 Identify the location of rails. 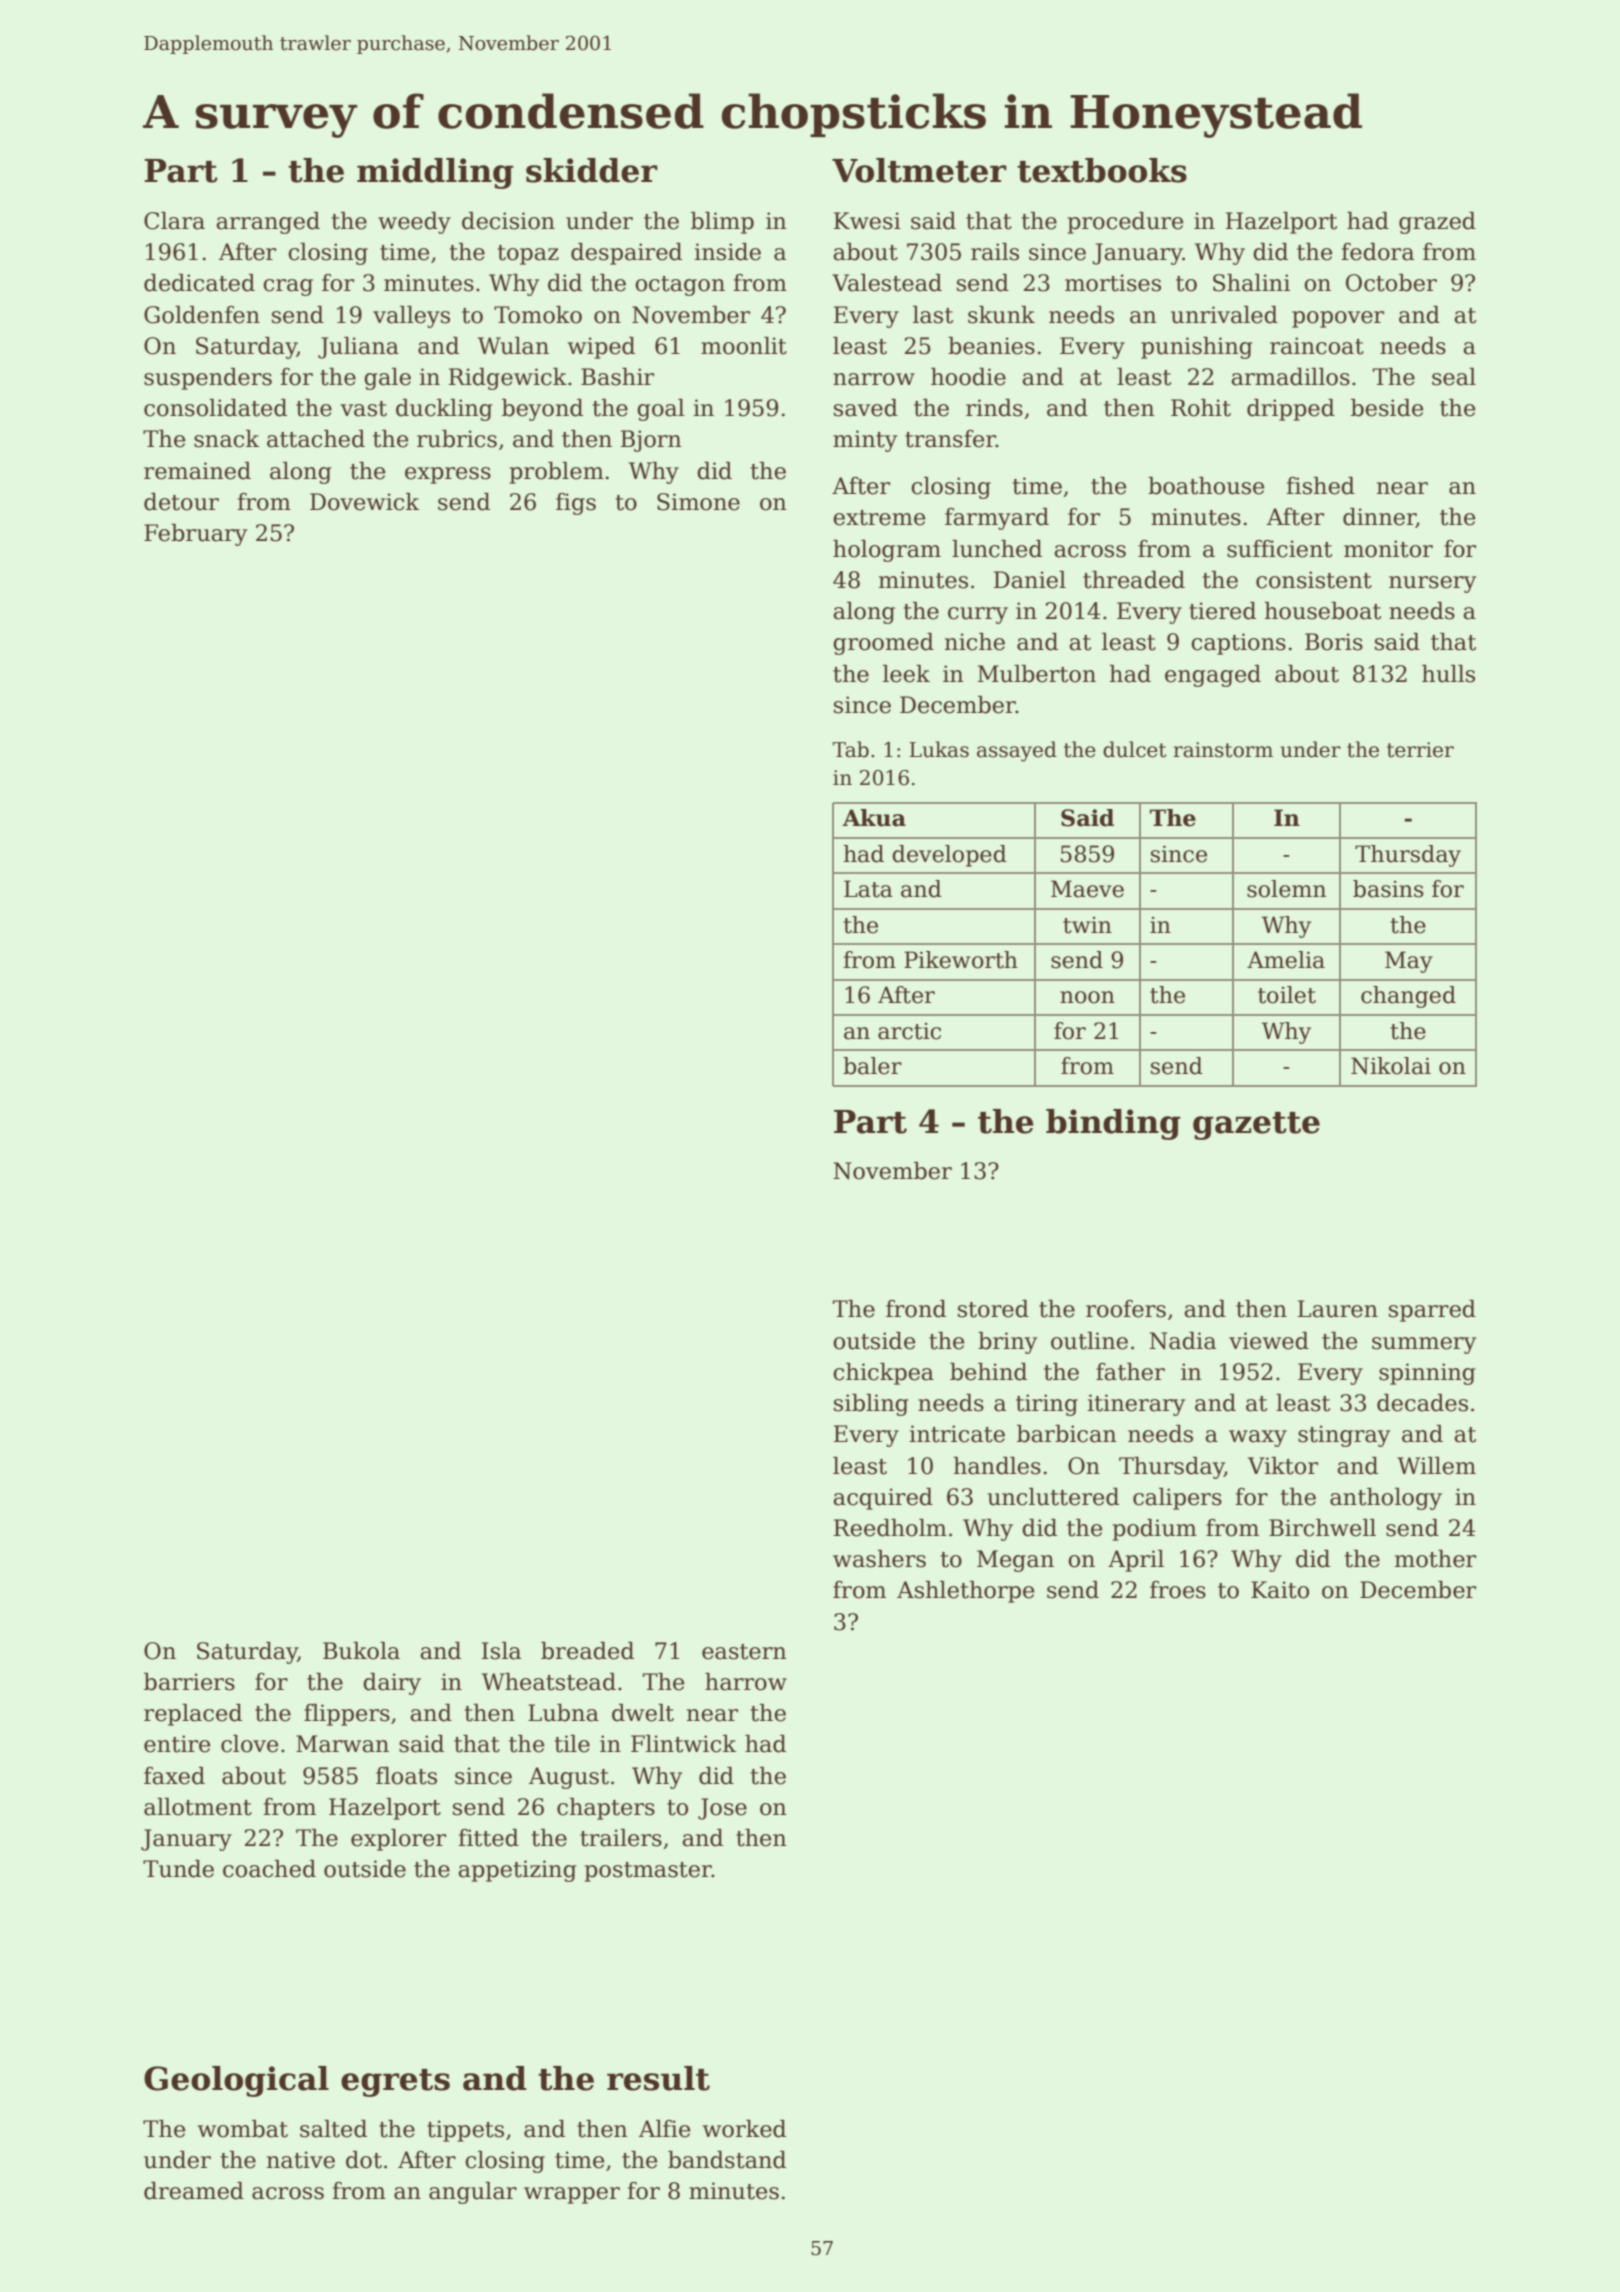
(995, 252).
